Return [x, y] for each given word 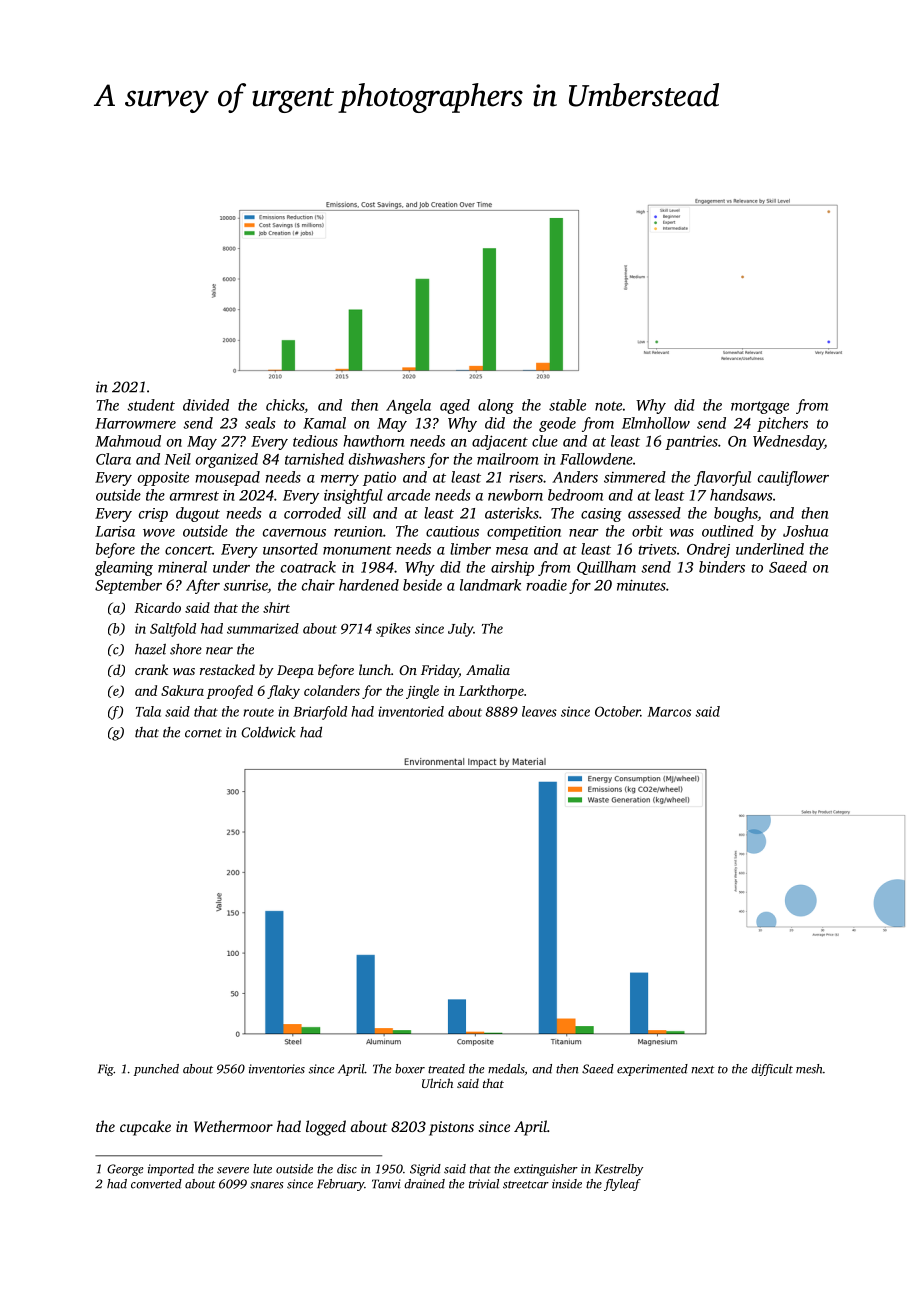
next [703, 1070]
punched [156, 1070]
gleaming [124, 568]
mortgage [760, 407]
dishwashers [387, 459]
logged [326, 1128]
